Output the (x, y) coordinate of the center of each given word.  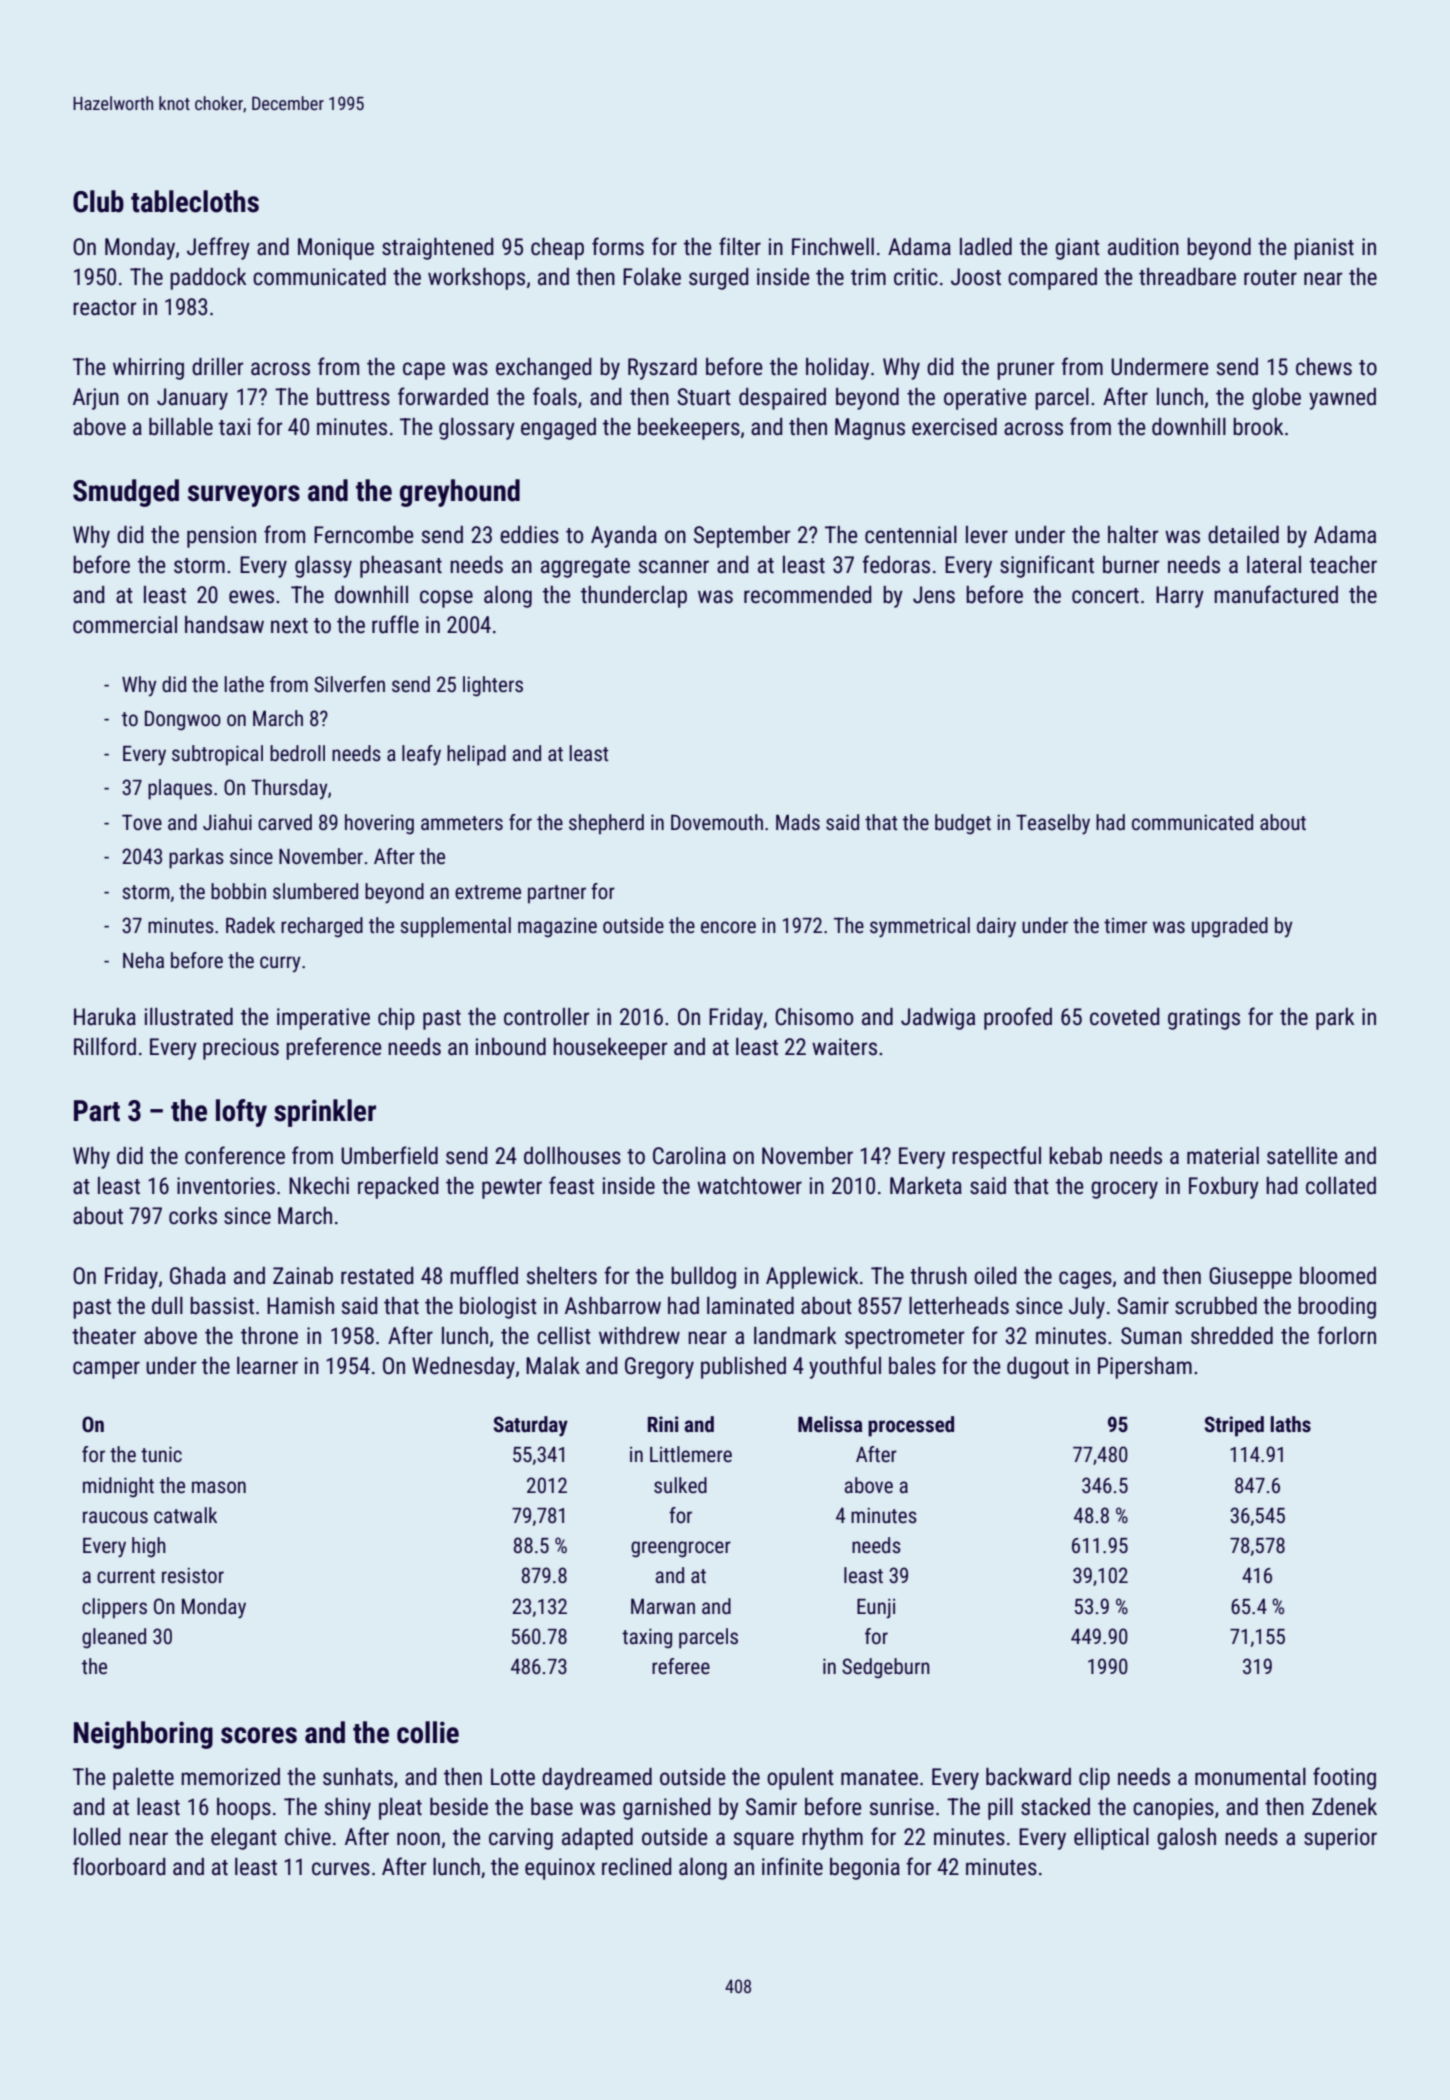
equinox (560, 1869)
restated (377, 1276)
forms (618, 246)
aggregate (585, 568)
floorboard (119, 1866)
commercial (125, 625)
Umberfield (389, 1155)
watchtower (749, 1186)
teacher (1343, 565)
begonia (865, 1869)
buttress (353, 397)
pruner (1026, 371)
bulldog (703, 1278)
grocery (1124, 1190)
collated (1341, 1186)
